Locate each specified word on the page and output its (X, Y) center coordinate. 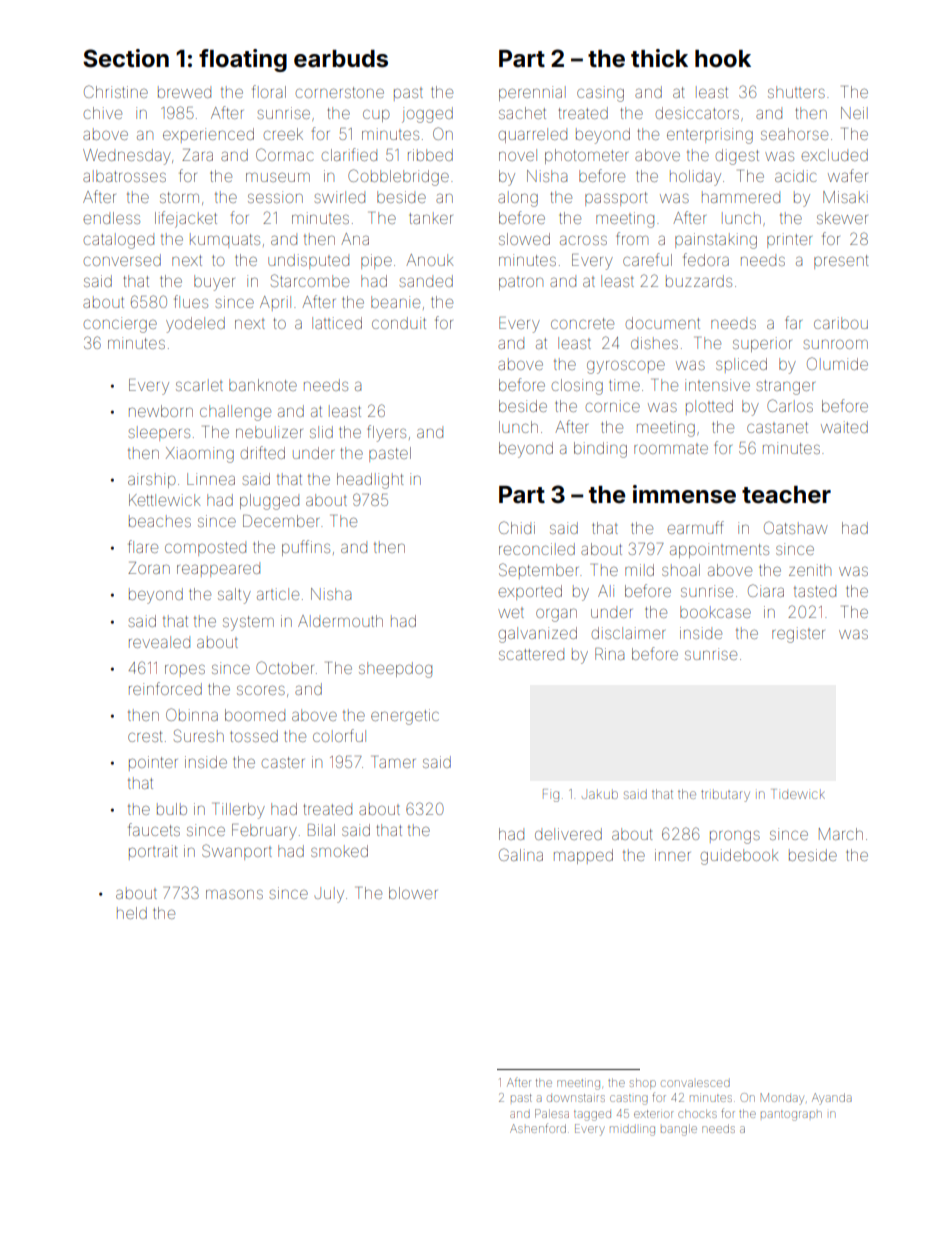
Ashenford (538, 1128)
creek (283, 134)
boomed (255, 715)
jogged (427, 115)
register (798, 635)
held (132, 913)
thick (659, 58)
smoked (339, 851)
